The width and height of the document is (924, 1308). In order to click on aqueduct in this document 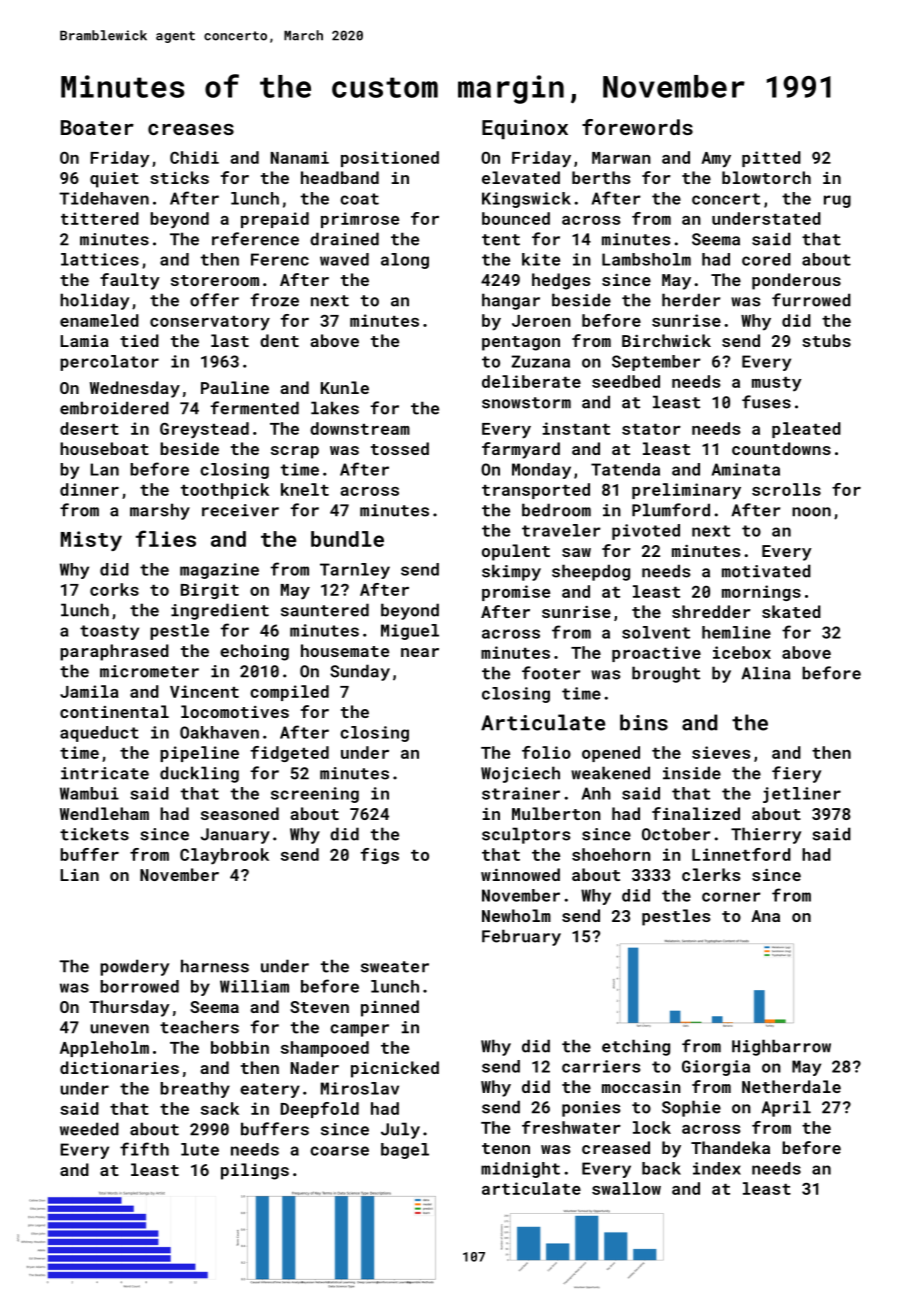, I will do `click(99, 734)`.
